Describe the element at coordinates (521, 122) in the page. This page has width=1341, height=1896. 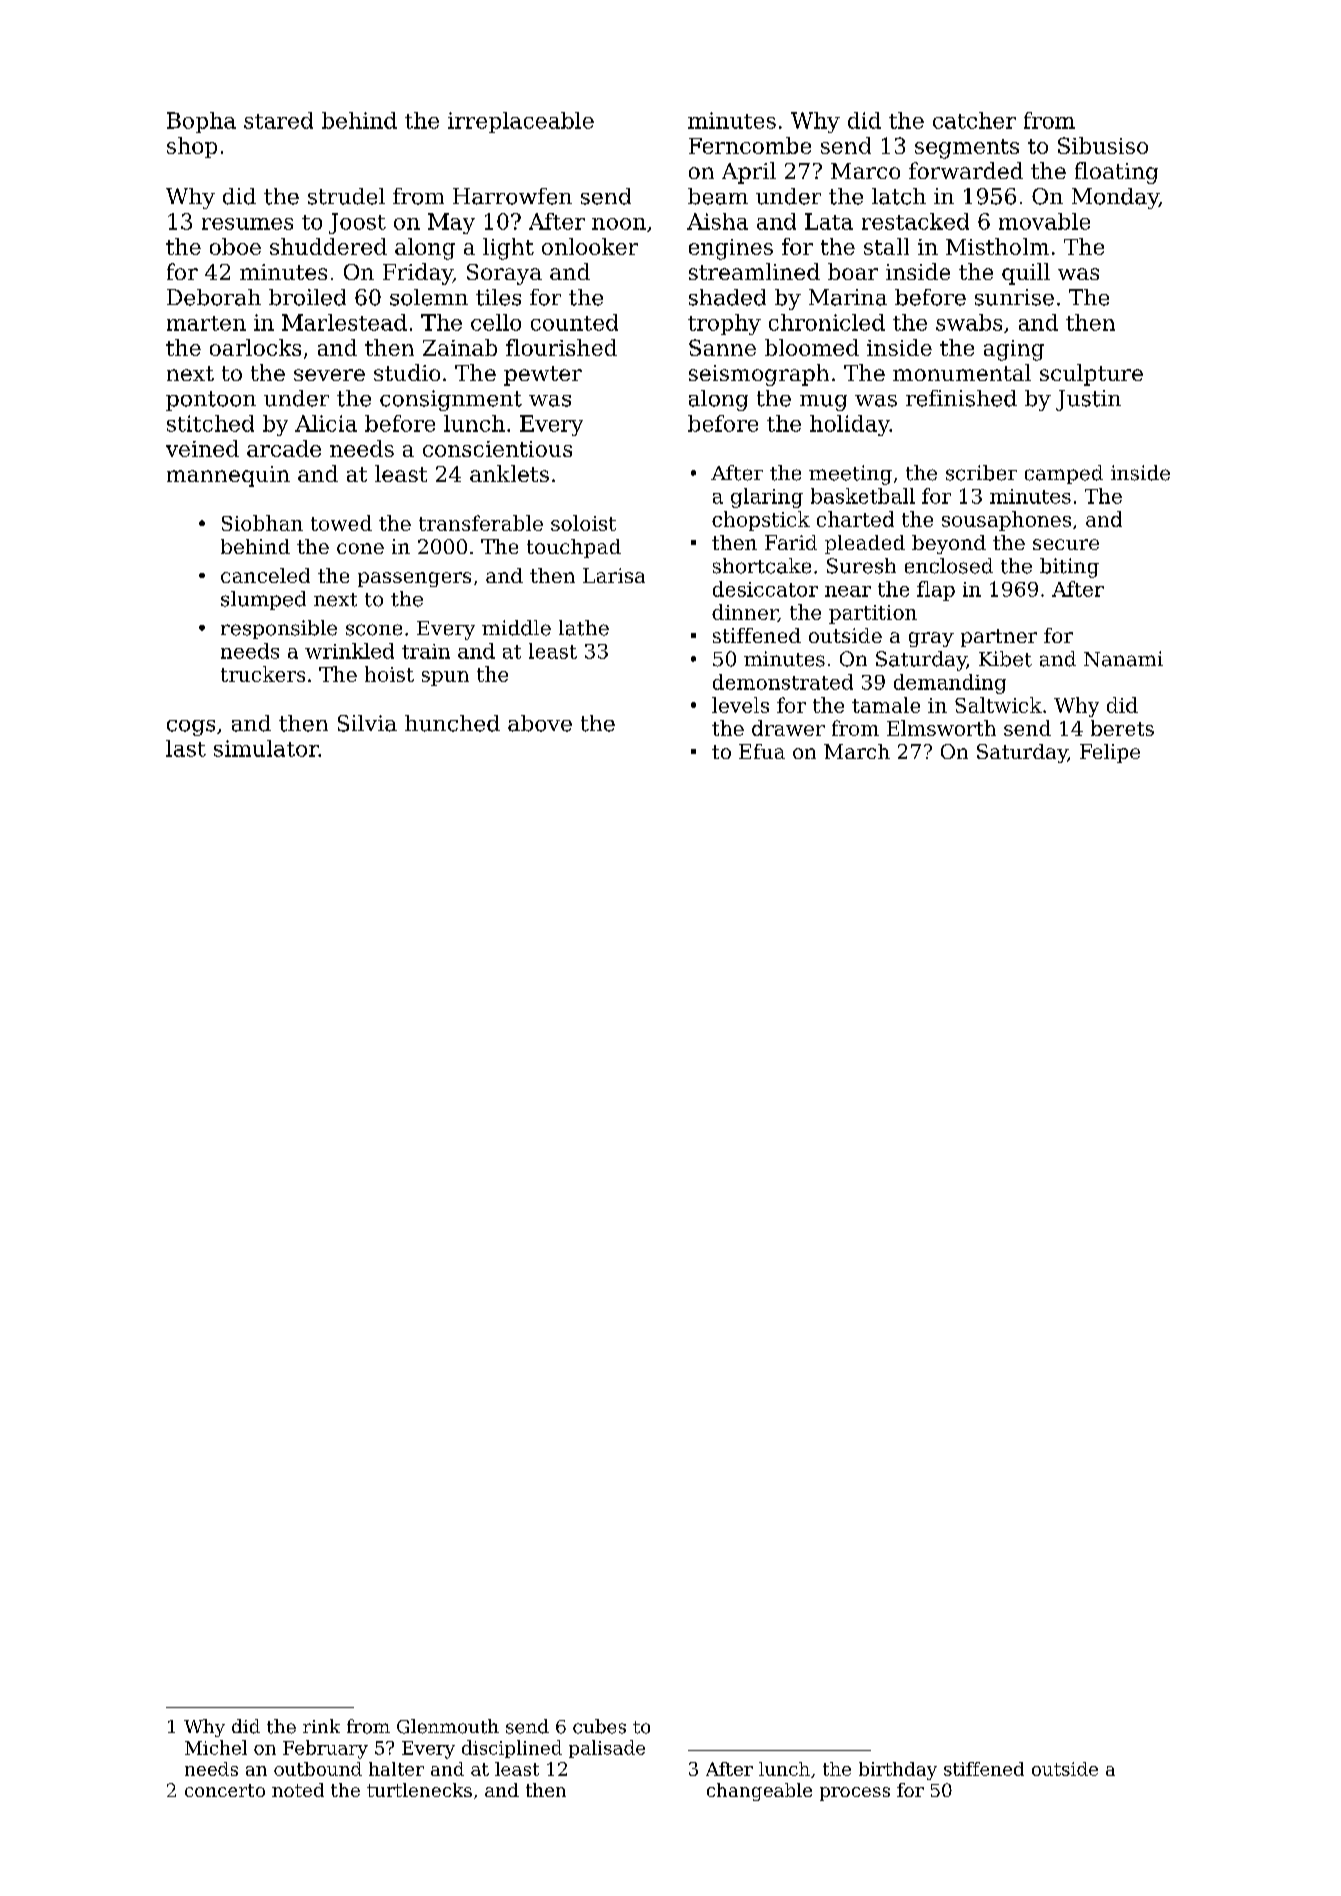
I see `irreplaceable` at that location.
